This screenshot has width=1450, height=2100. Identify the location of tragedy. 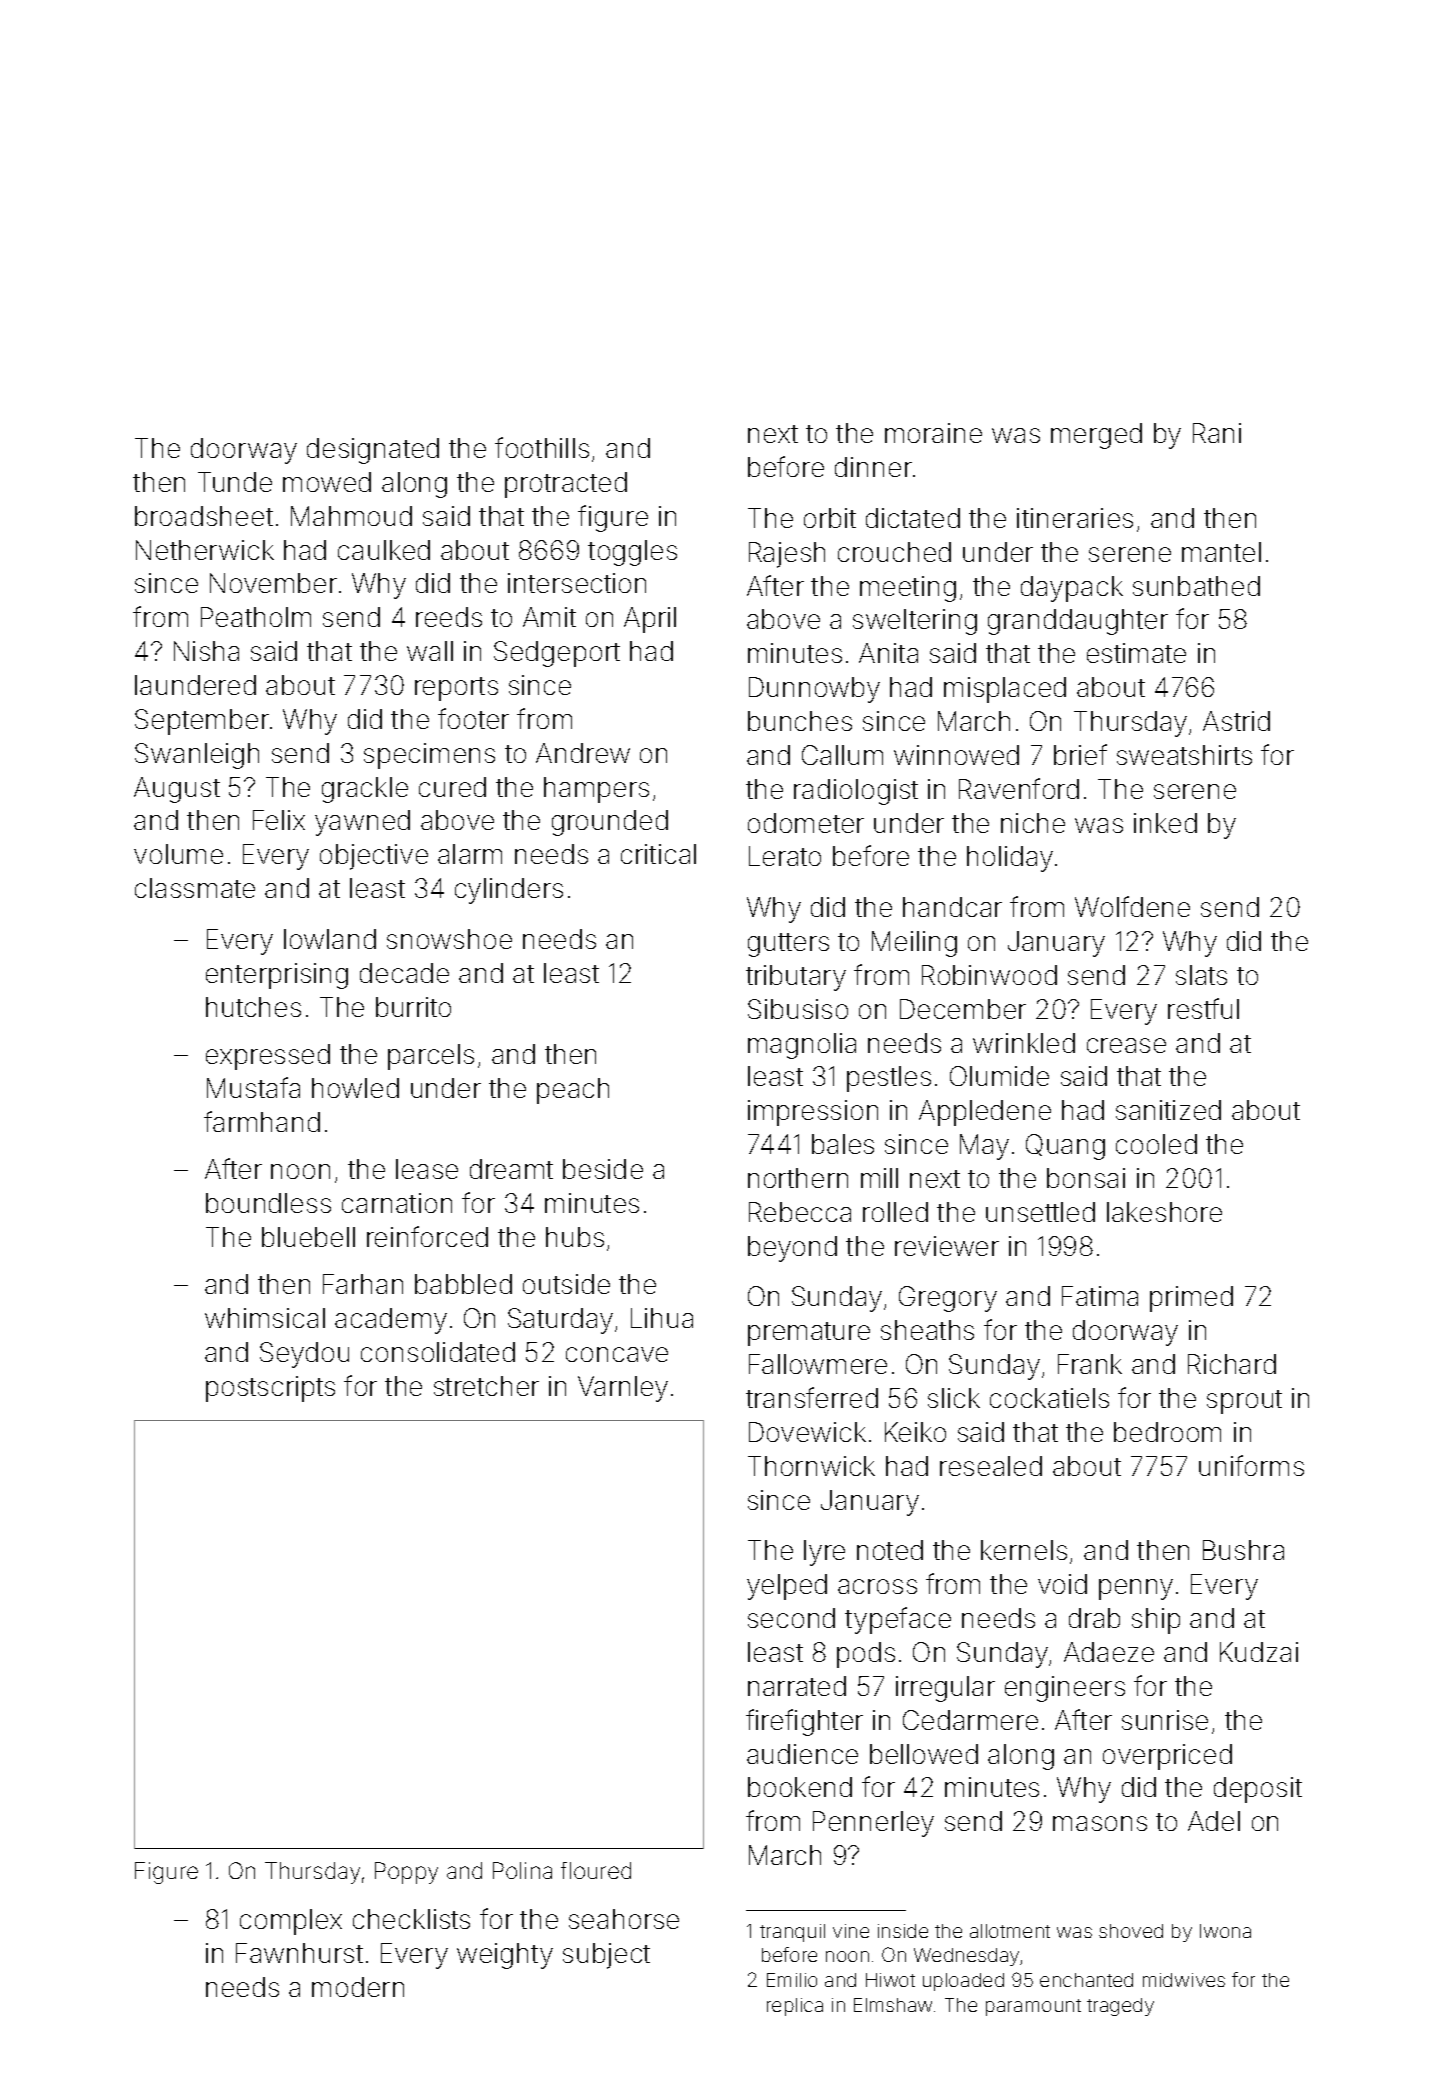
(1120, 2007).
